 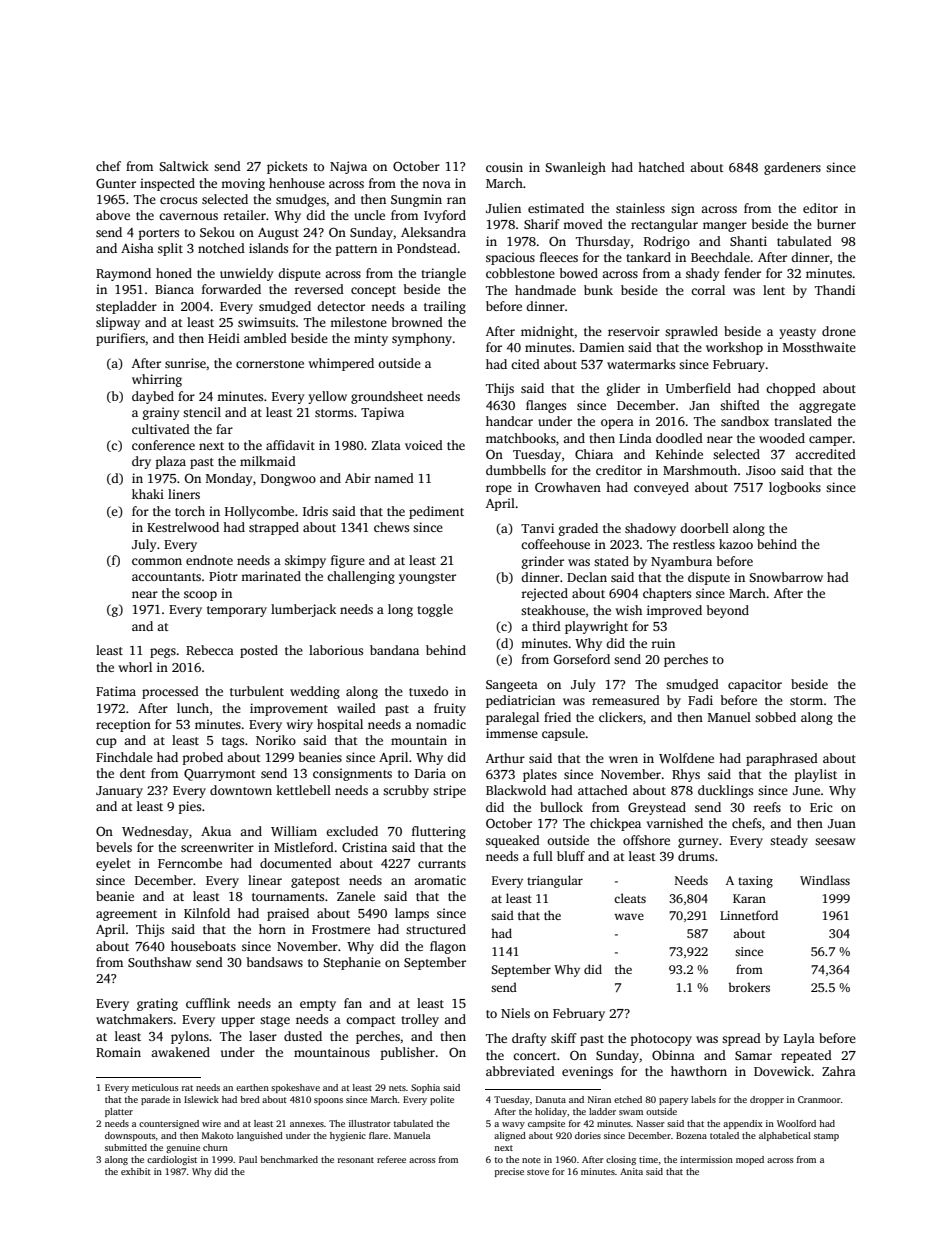 I want to click on manger, so click(x=725, y=227).
